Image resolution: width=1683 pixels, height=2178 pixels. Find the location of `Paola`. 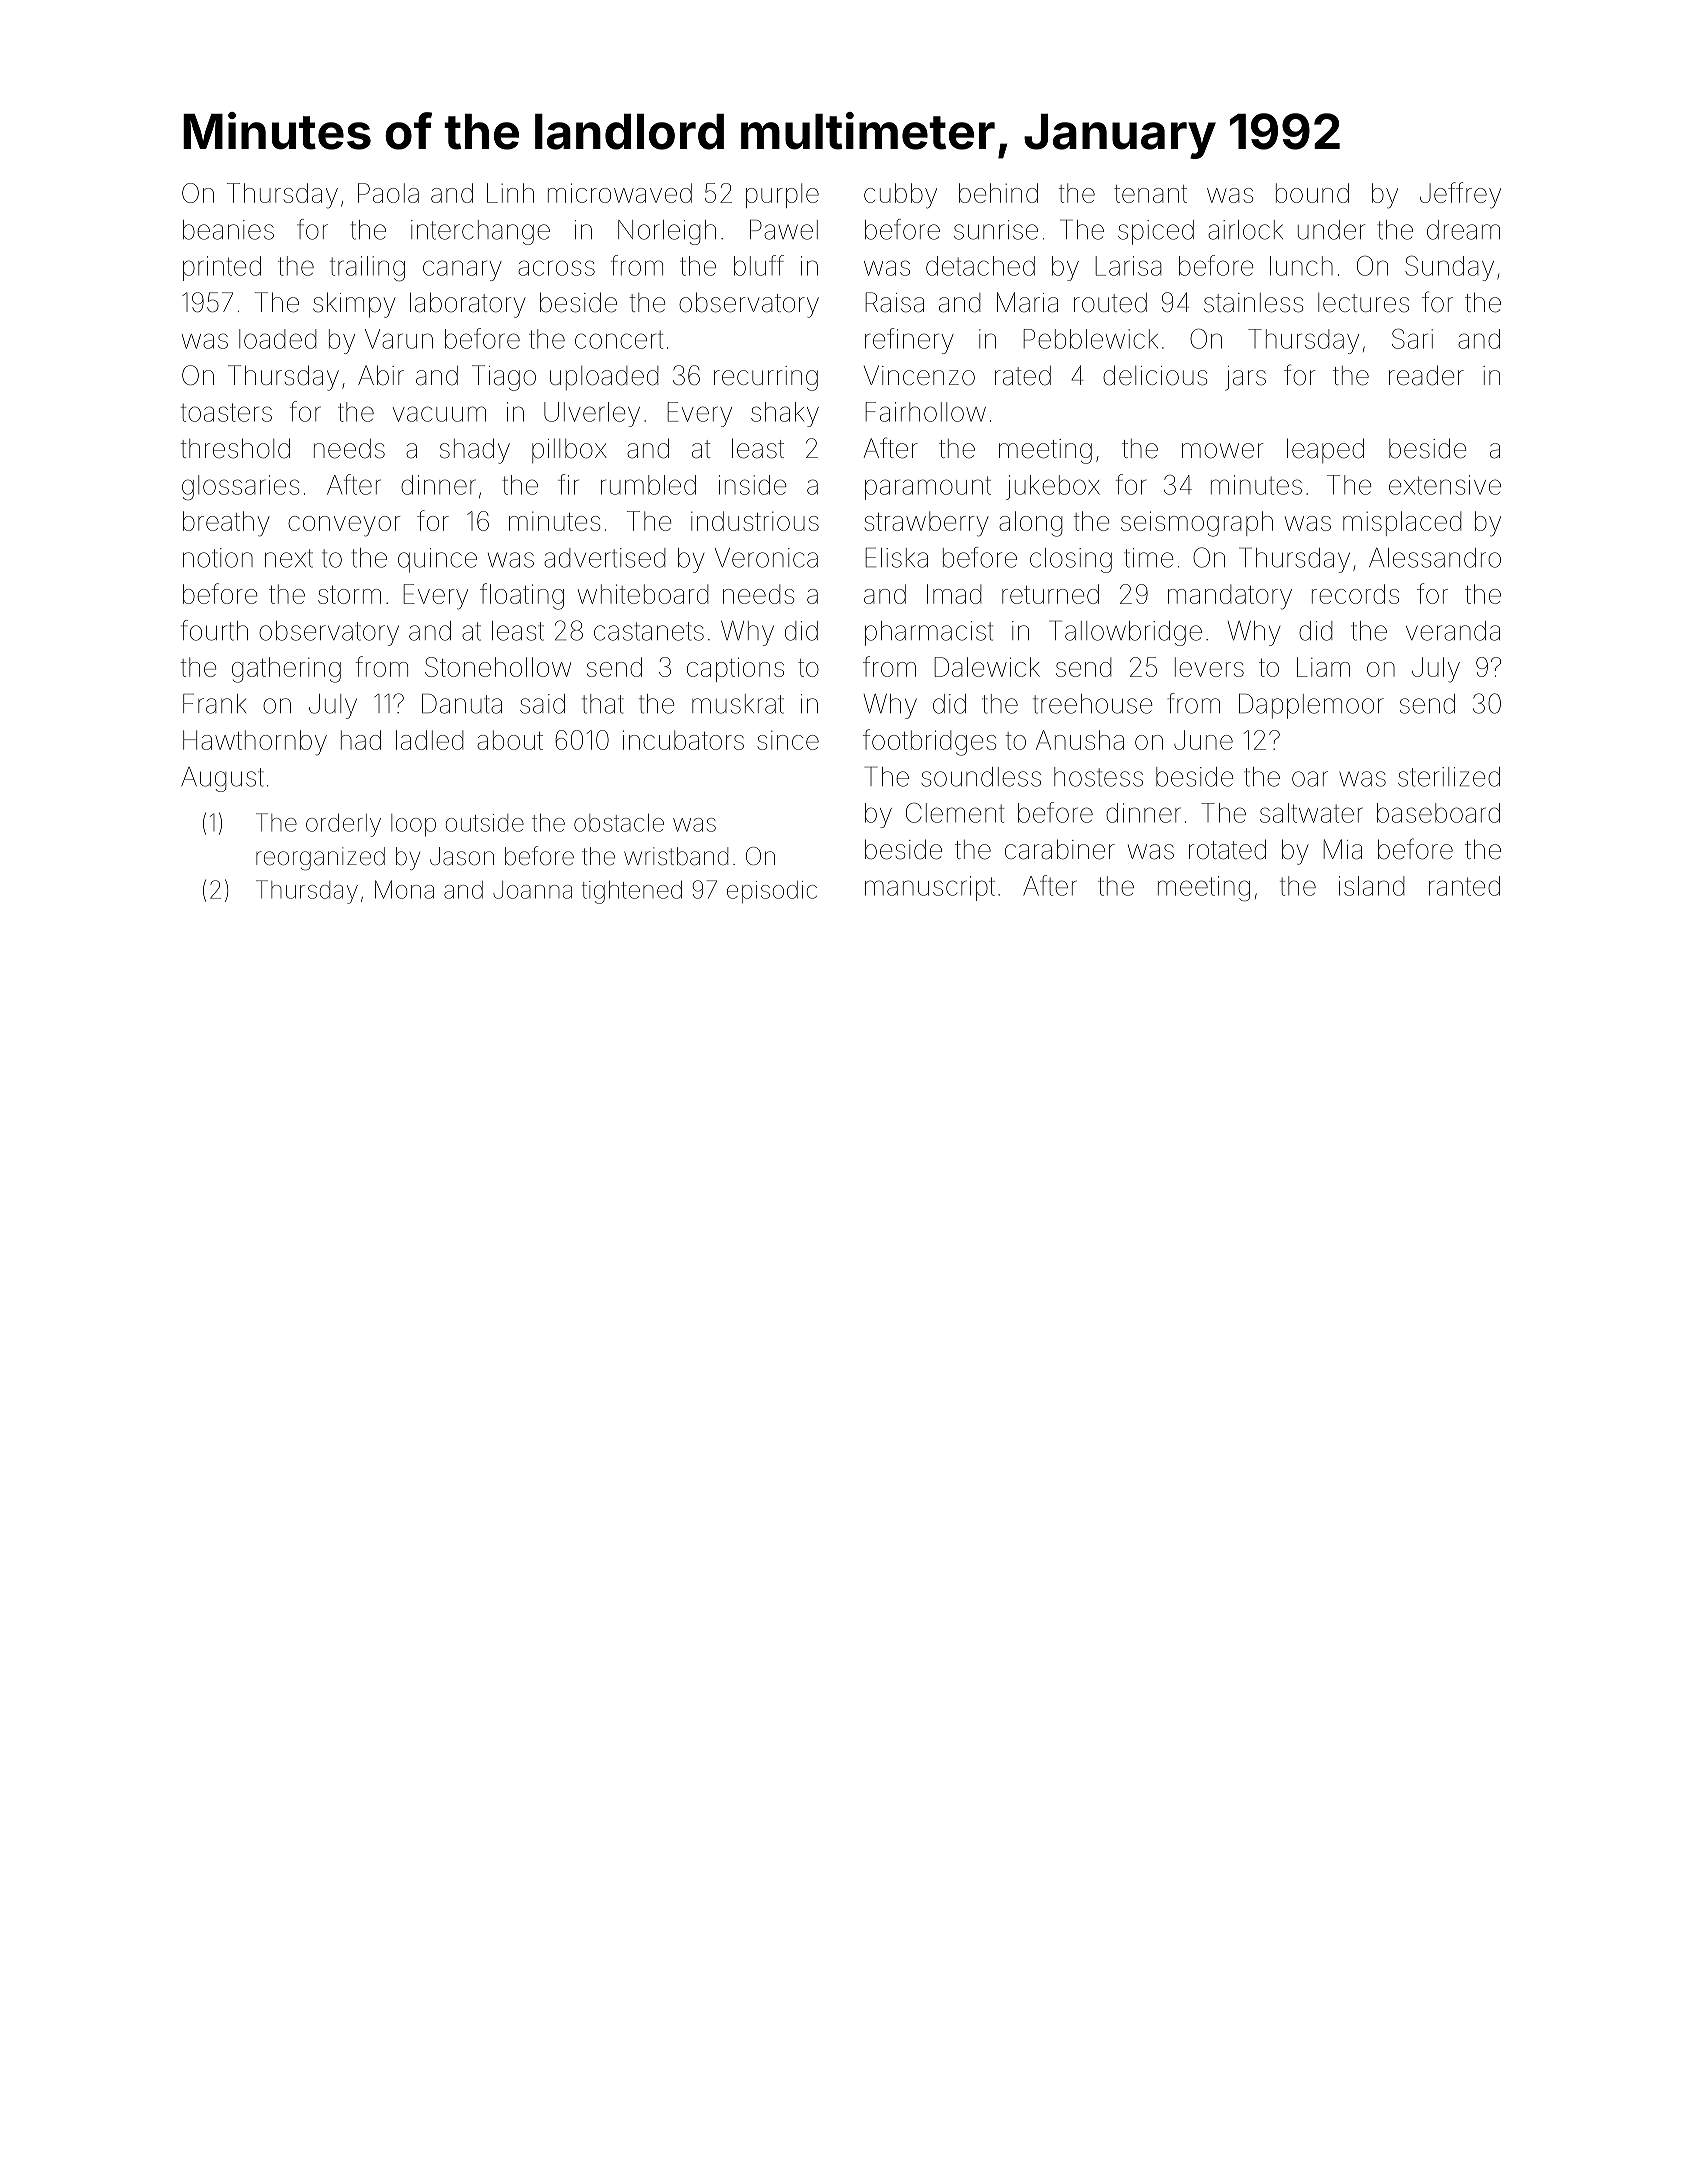

Paola is located at coordinates (388, 193).
